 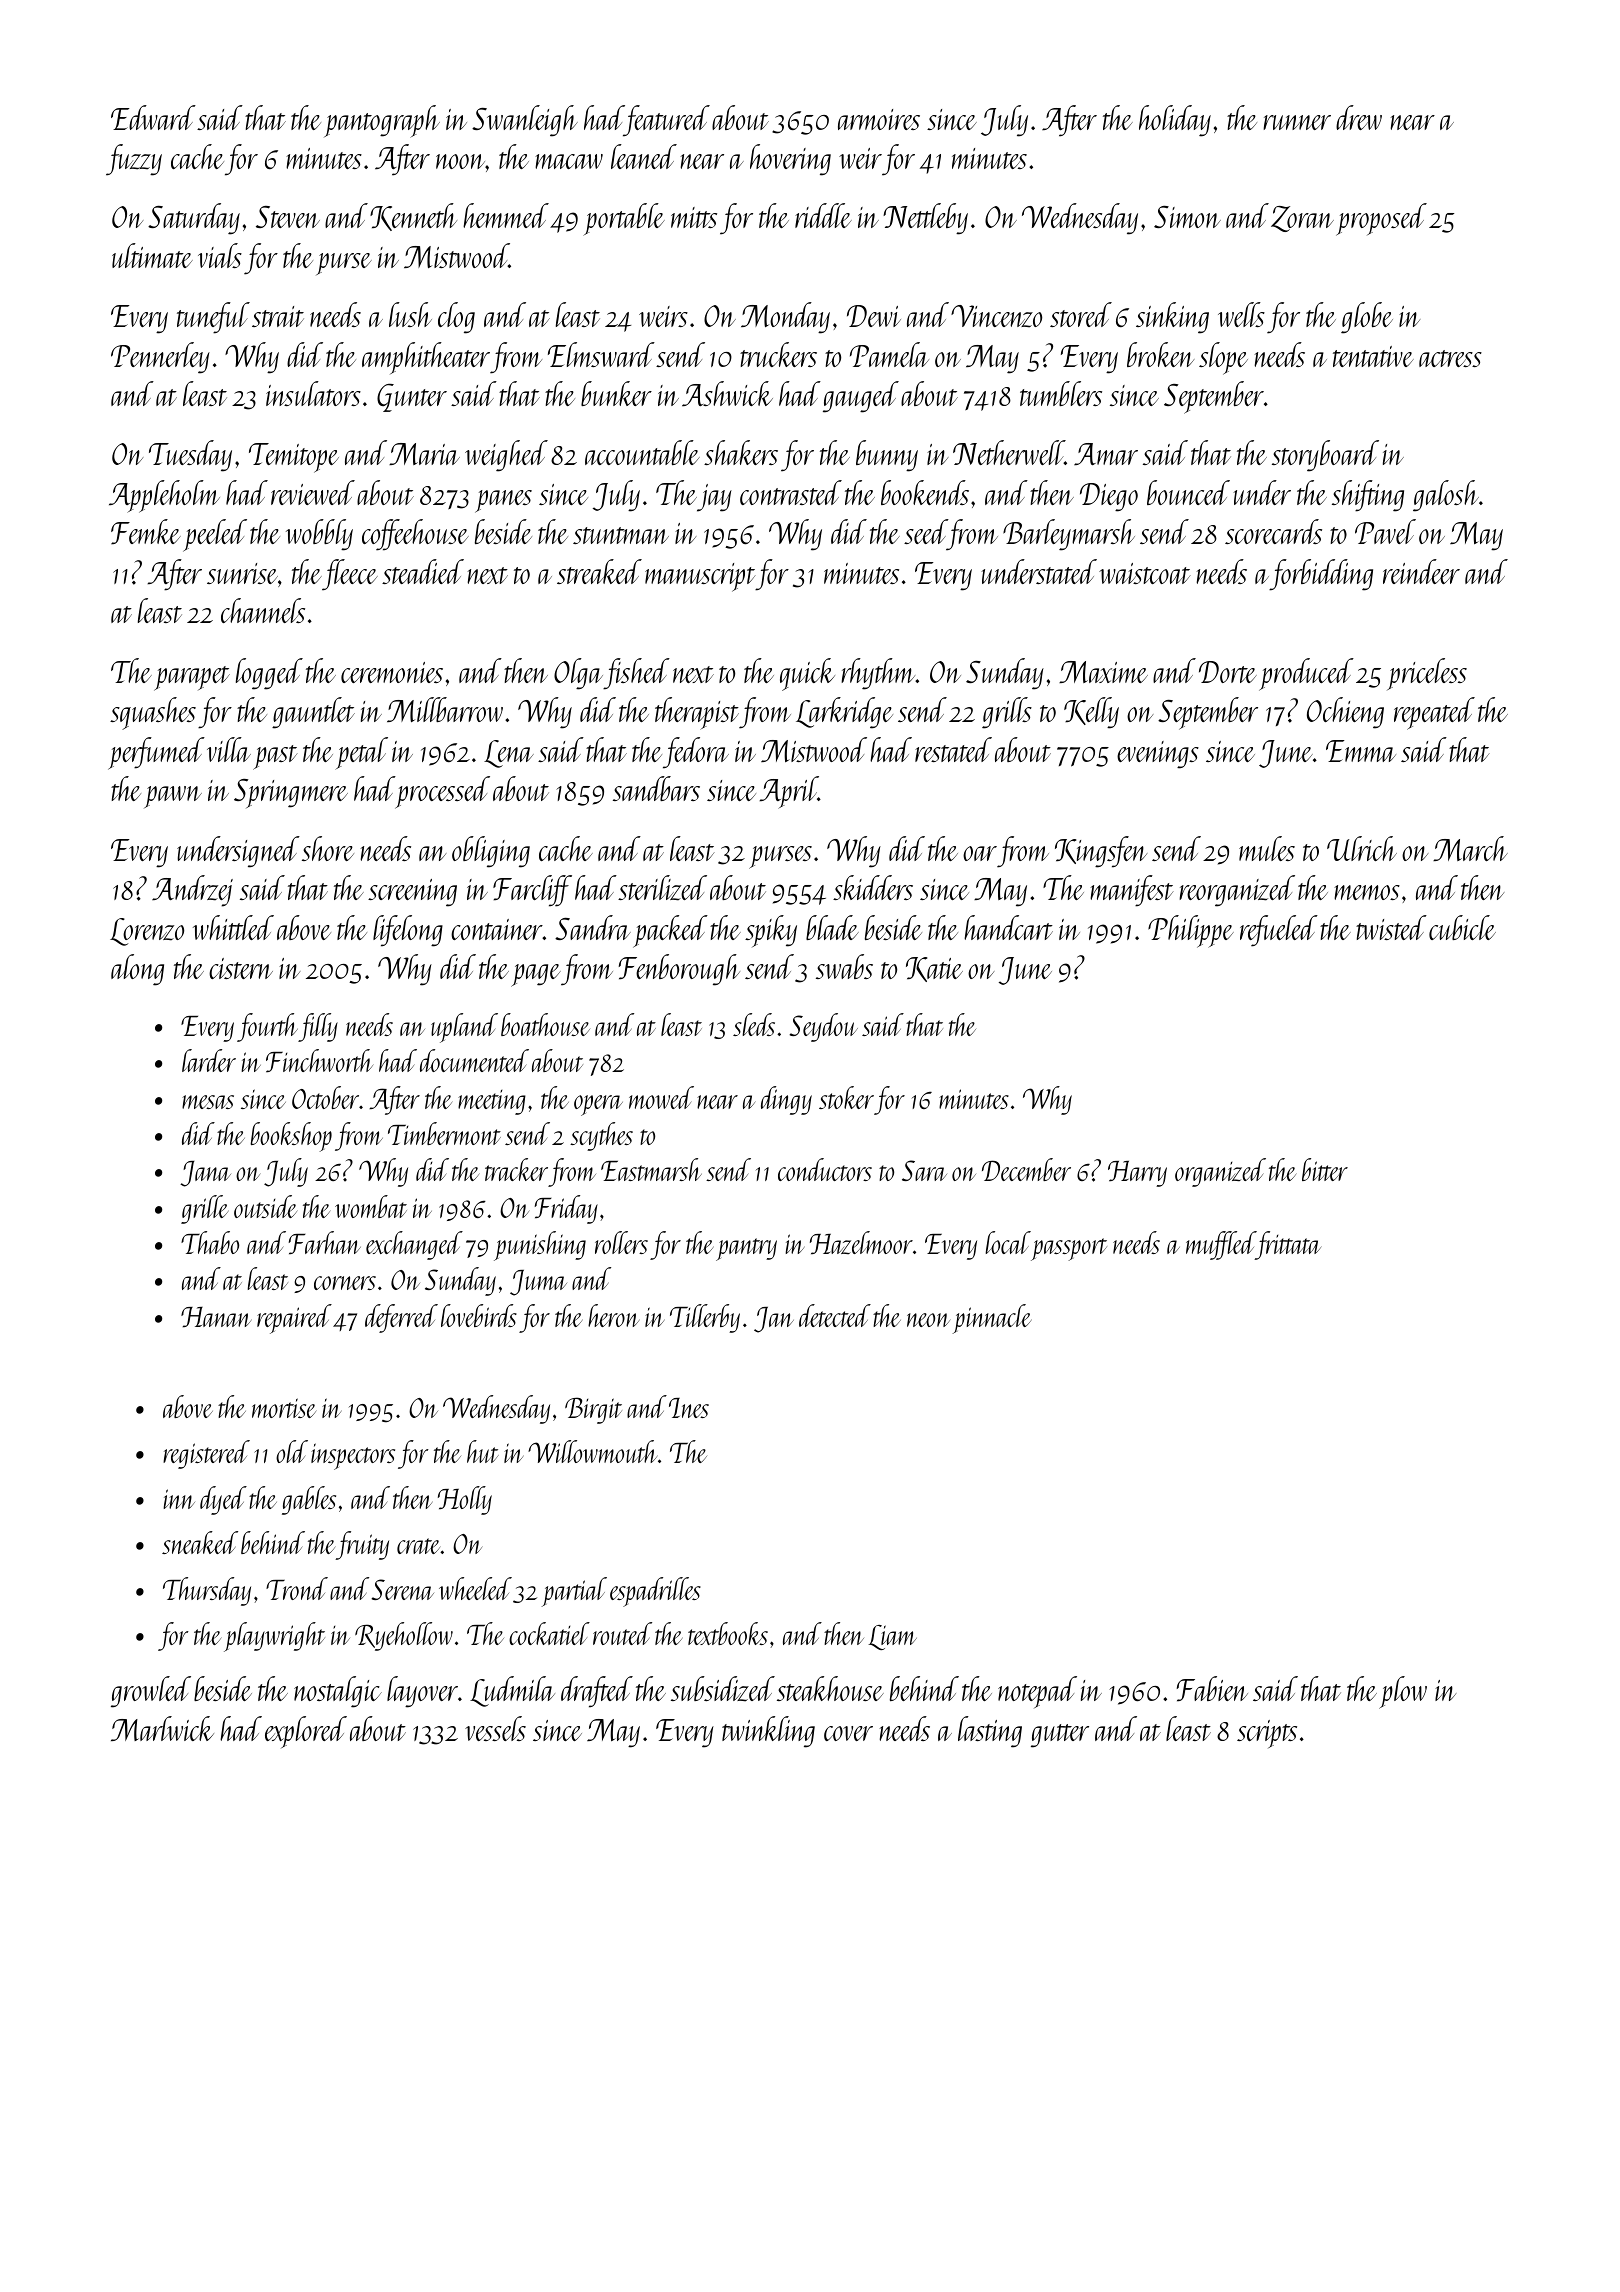 I want to click on gables, so click(x=309, y=1500).
